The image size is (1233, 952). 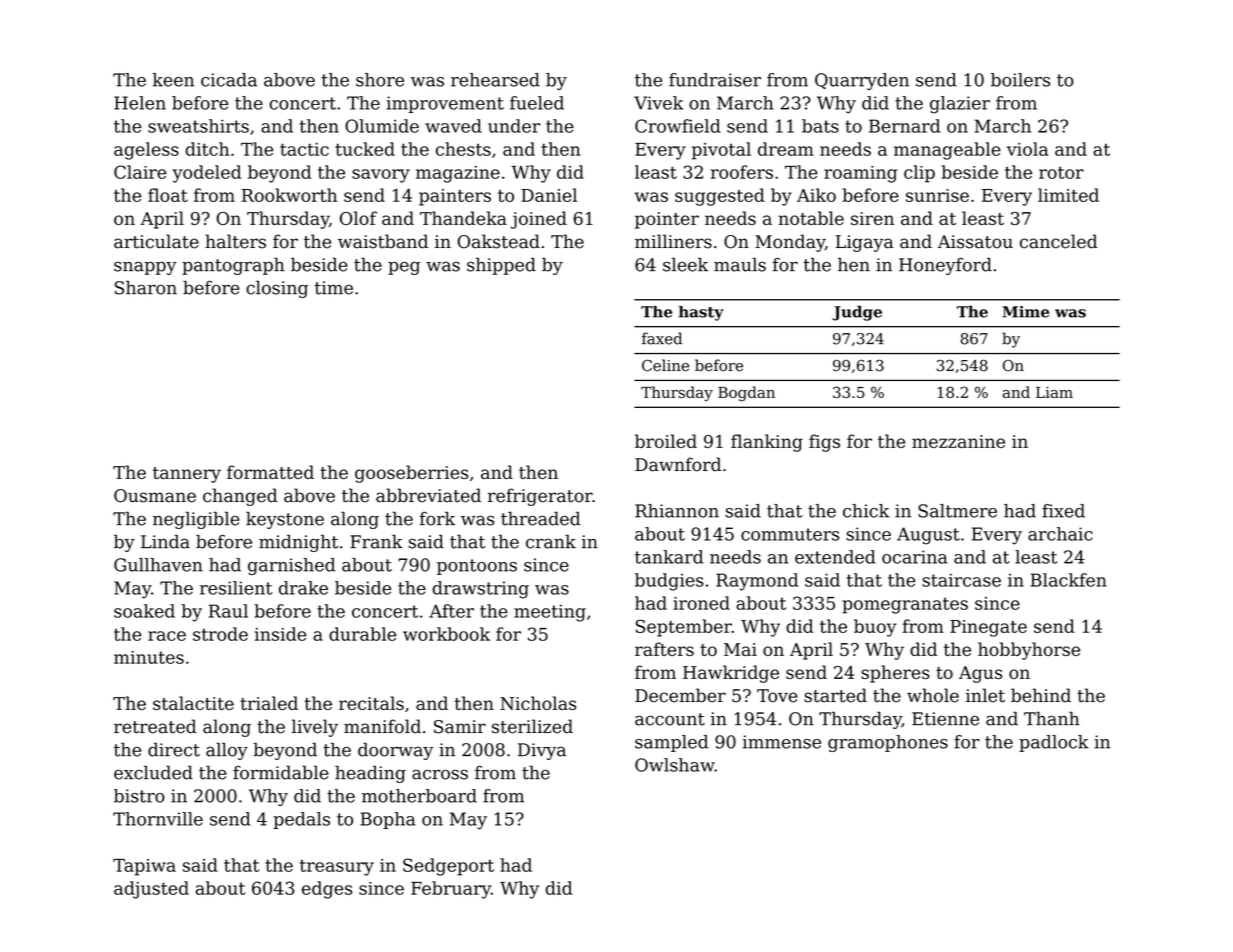 I want to click on pomegranates, so click(x=905, y=605).
